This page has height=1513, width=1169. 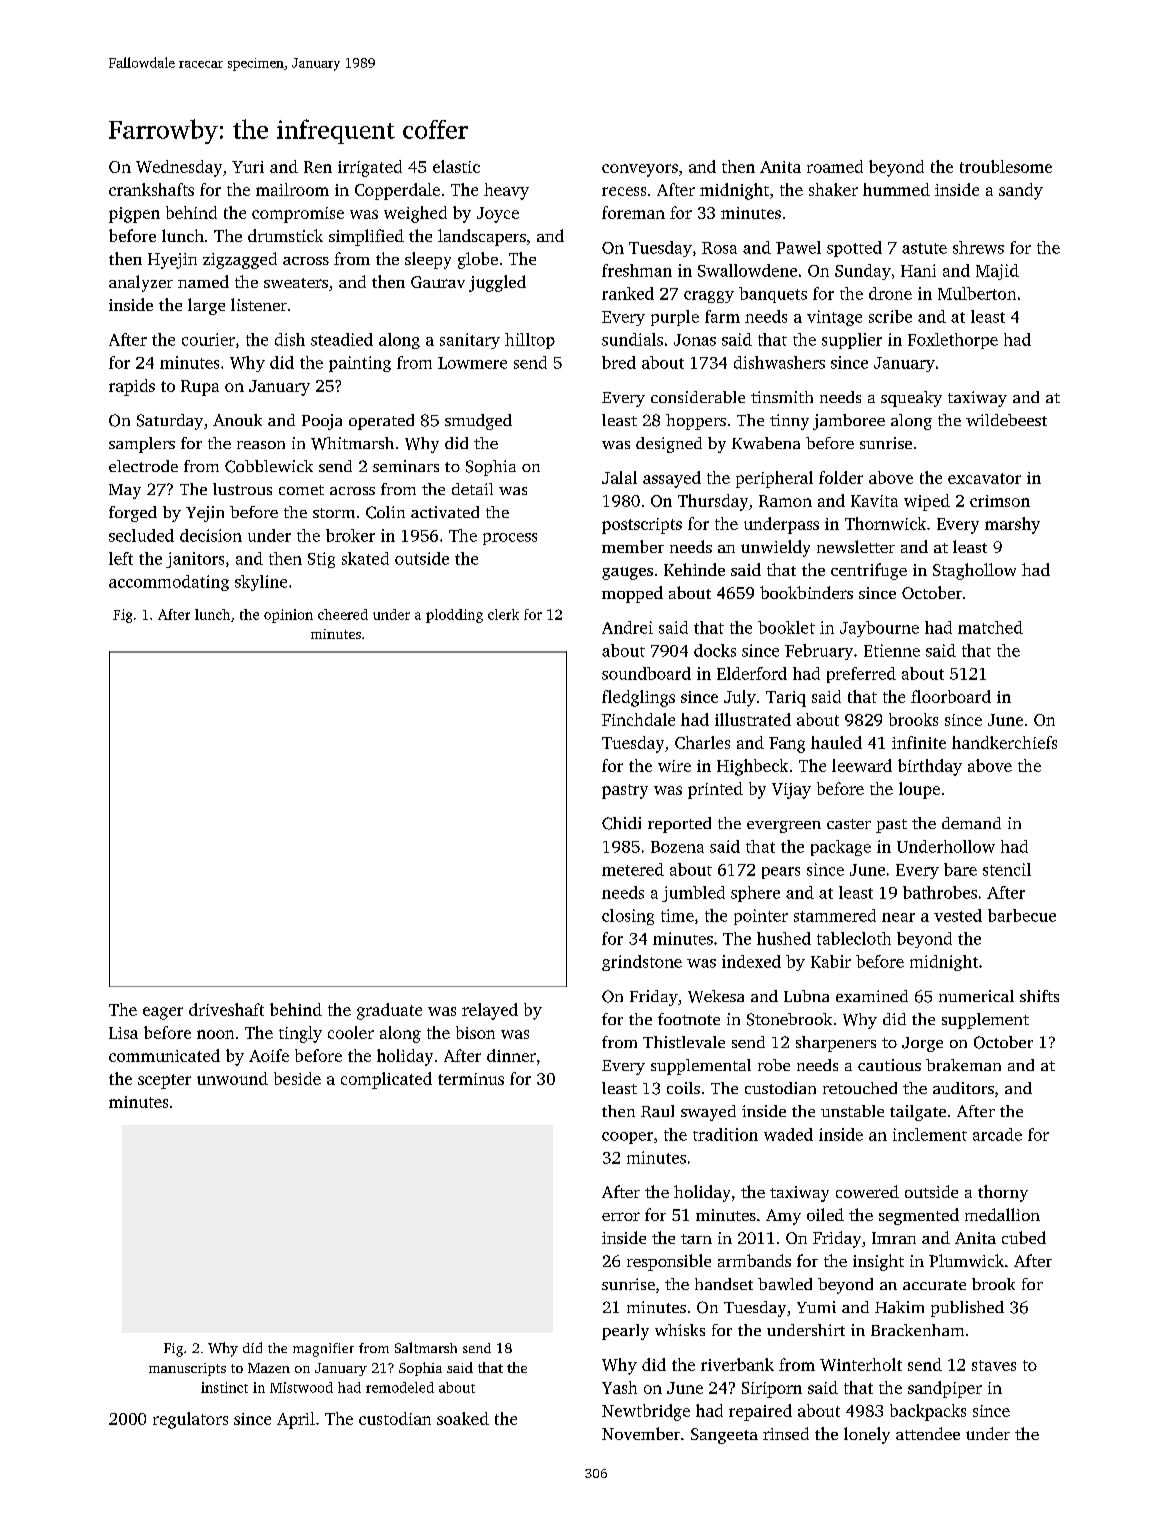 What do you see at coordinates (922, 1044) in the page?
I see `Jorge` at bounding box center [922, 1044].
